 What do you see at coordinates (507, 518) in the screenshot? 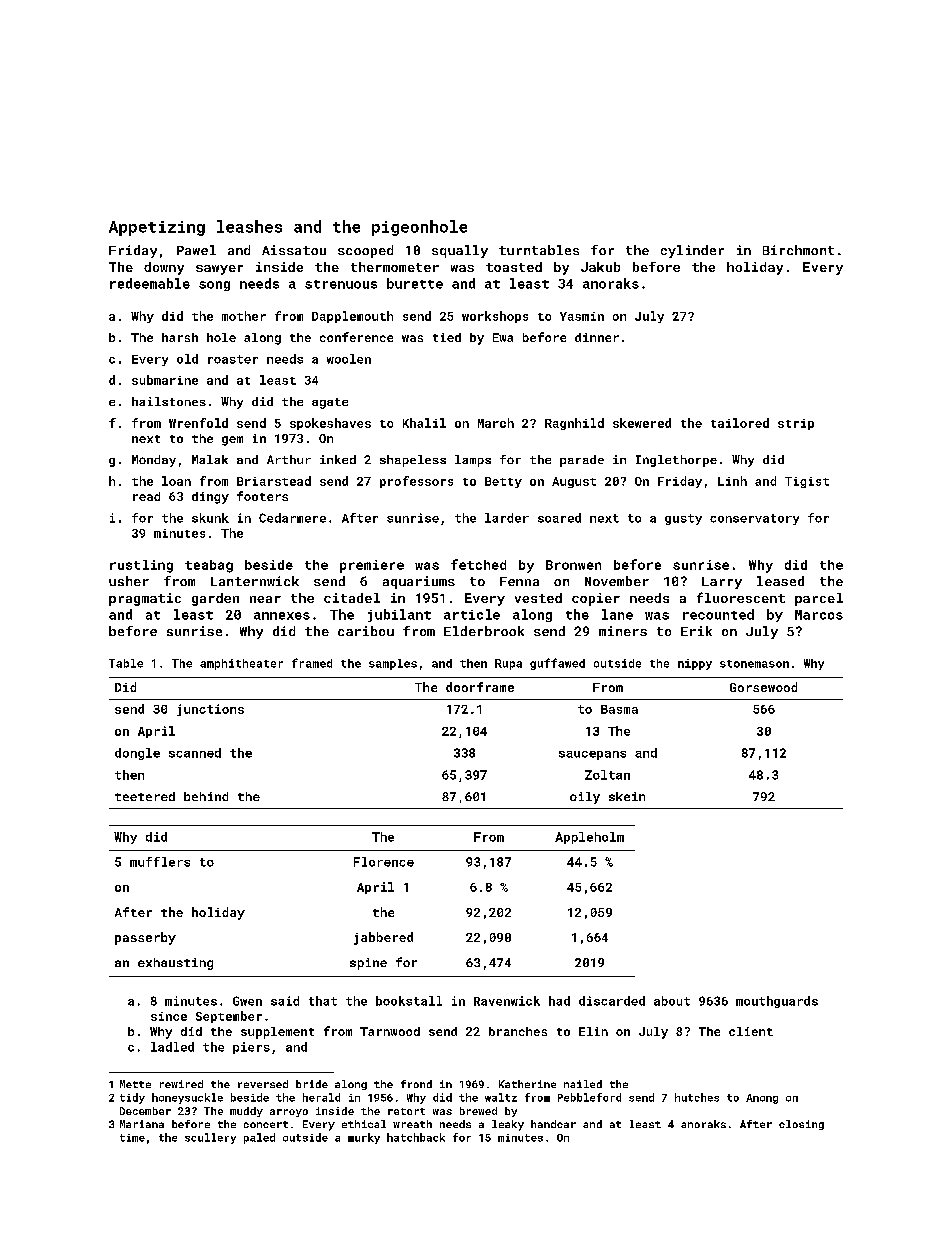
I see `larder` at bounding box center [507, 518].
